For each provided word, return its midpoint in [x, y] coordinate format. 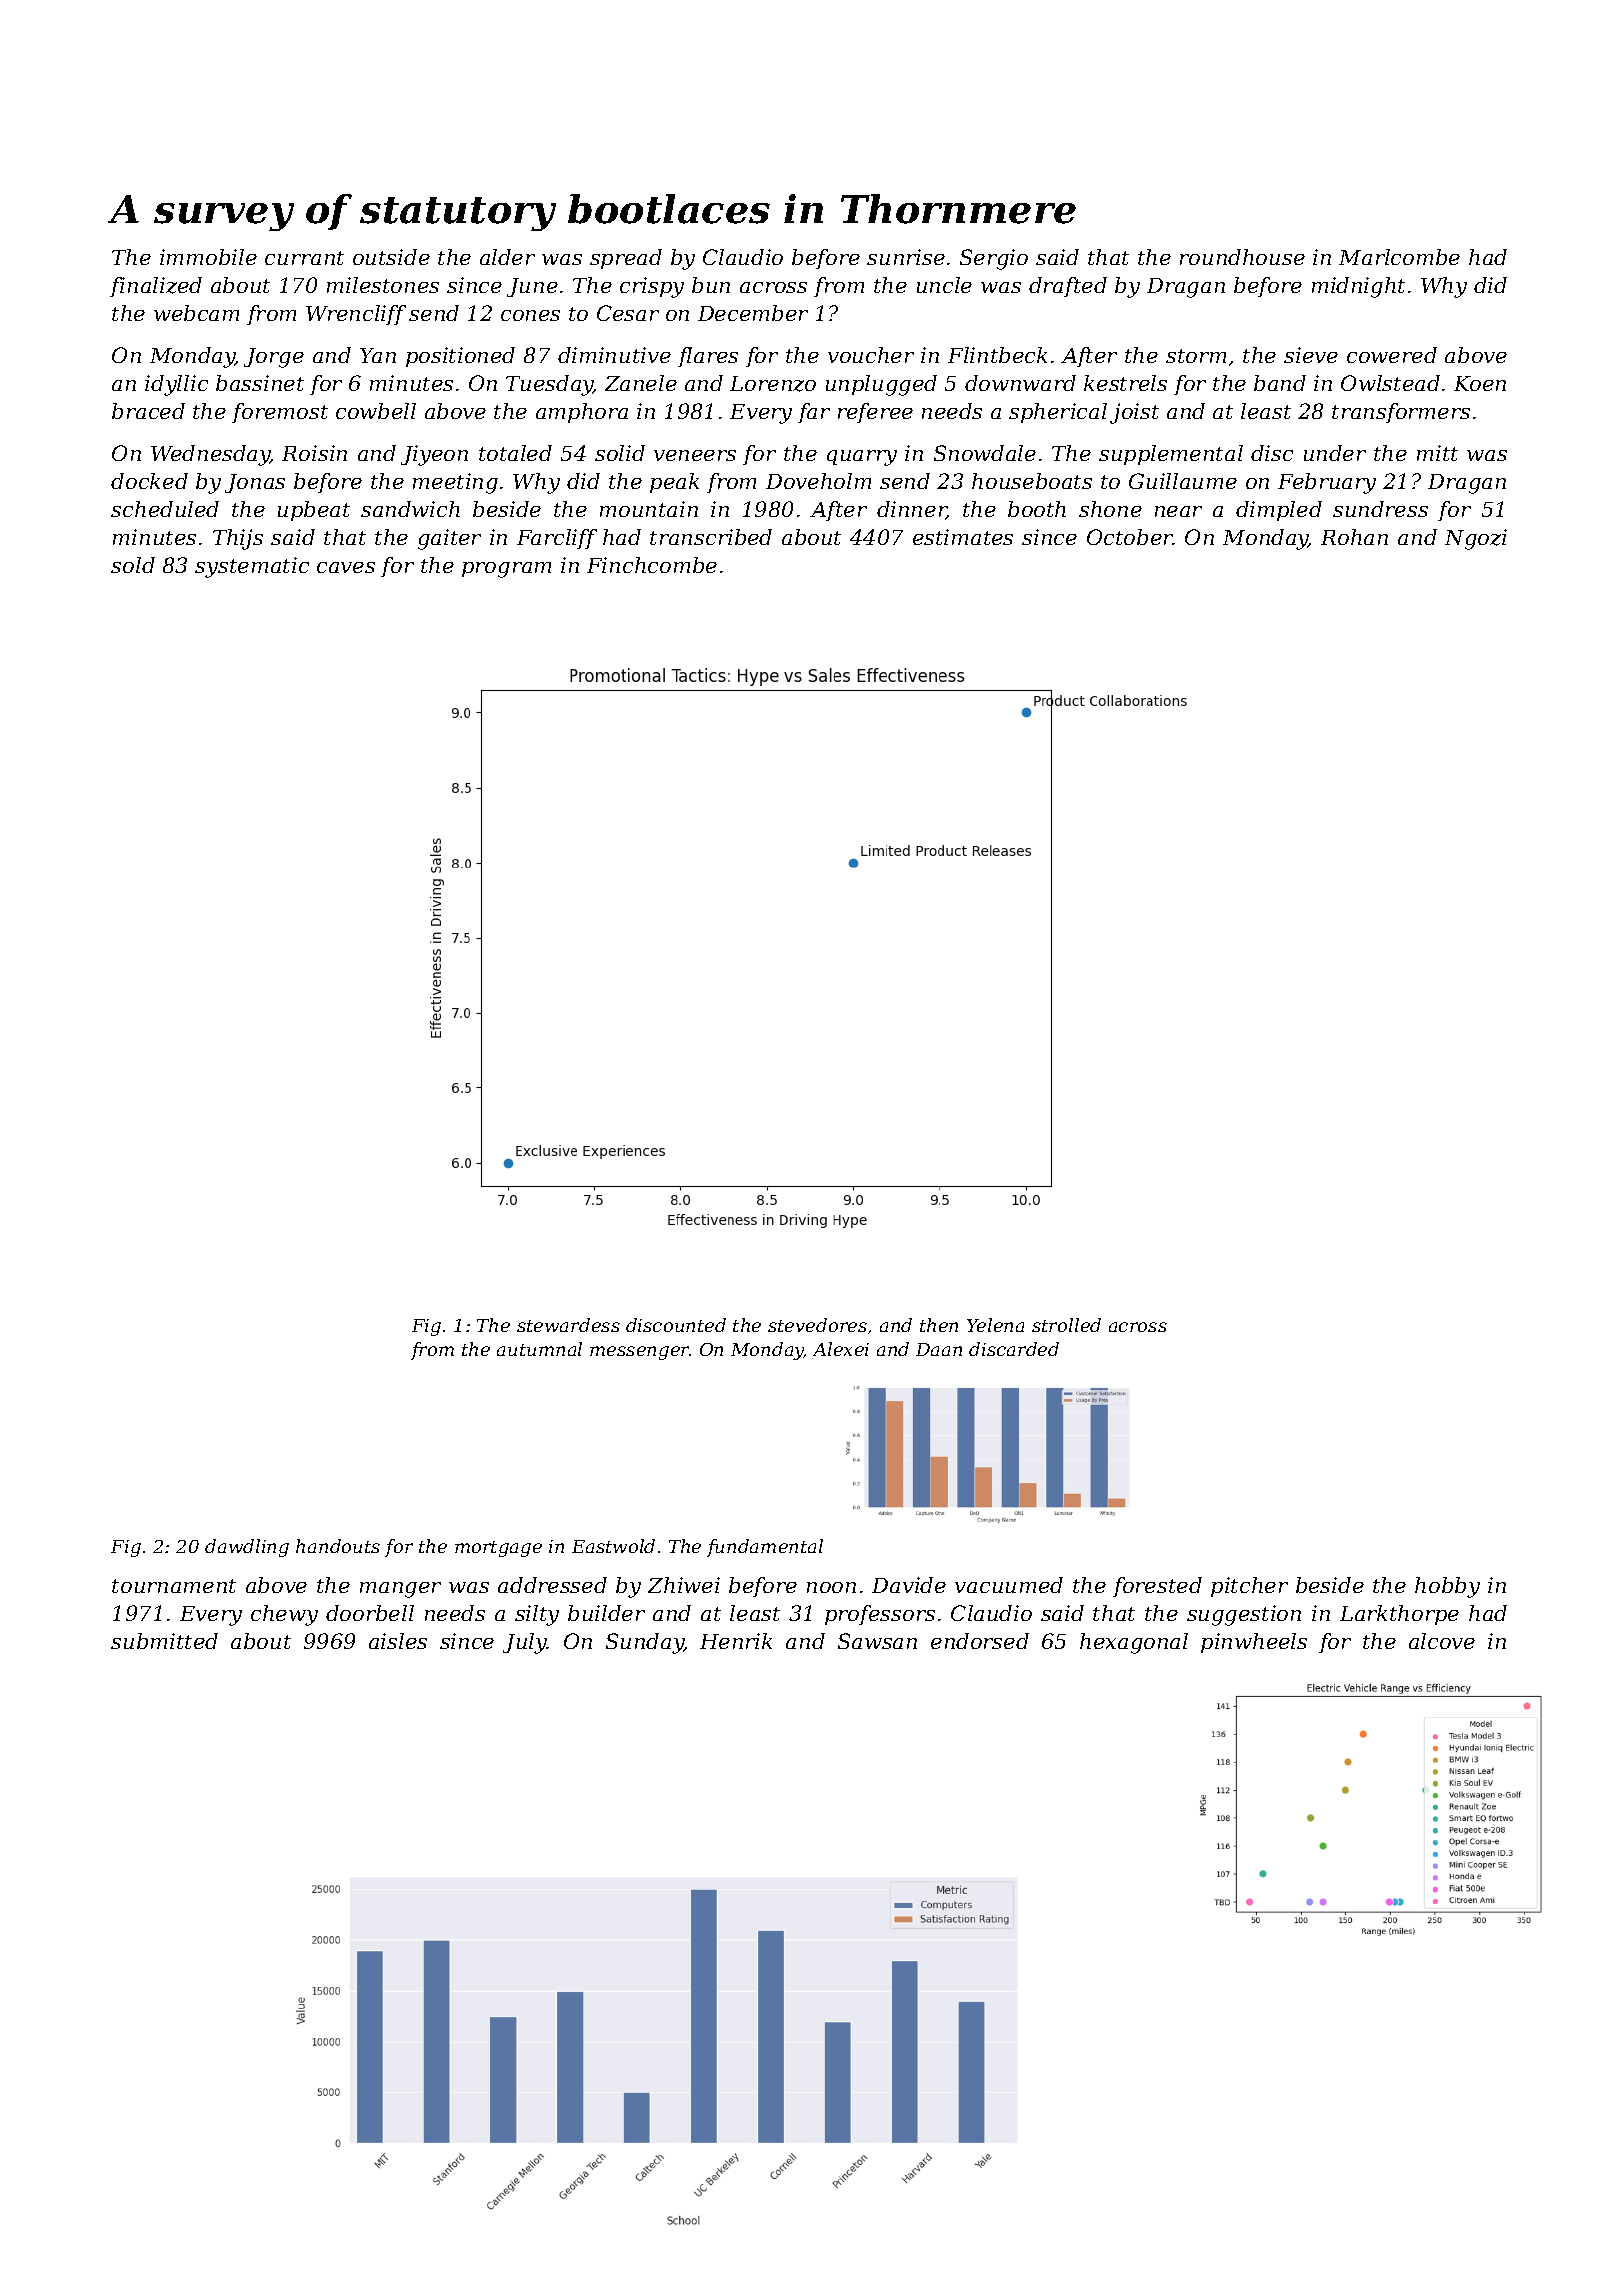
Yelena [995, 1325]
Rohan [1354, 537]
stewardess [568, 1325]
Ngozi [1476, 539]
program [506, 570]
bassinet [260, 383]
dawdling [247, 1548]
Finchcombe [652, 565]
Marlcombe [1399, 257]
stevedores [817, 1325]
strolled [1066, 1325]
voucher [871, 355]
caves [346, 567]
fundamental [765, 1548]
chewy [284, 1615]
